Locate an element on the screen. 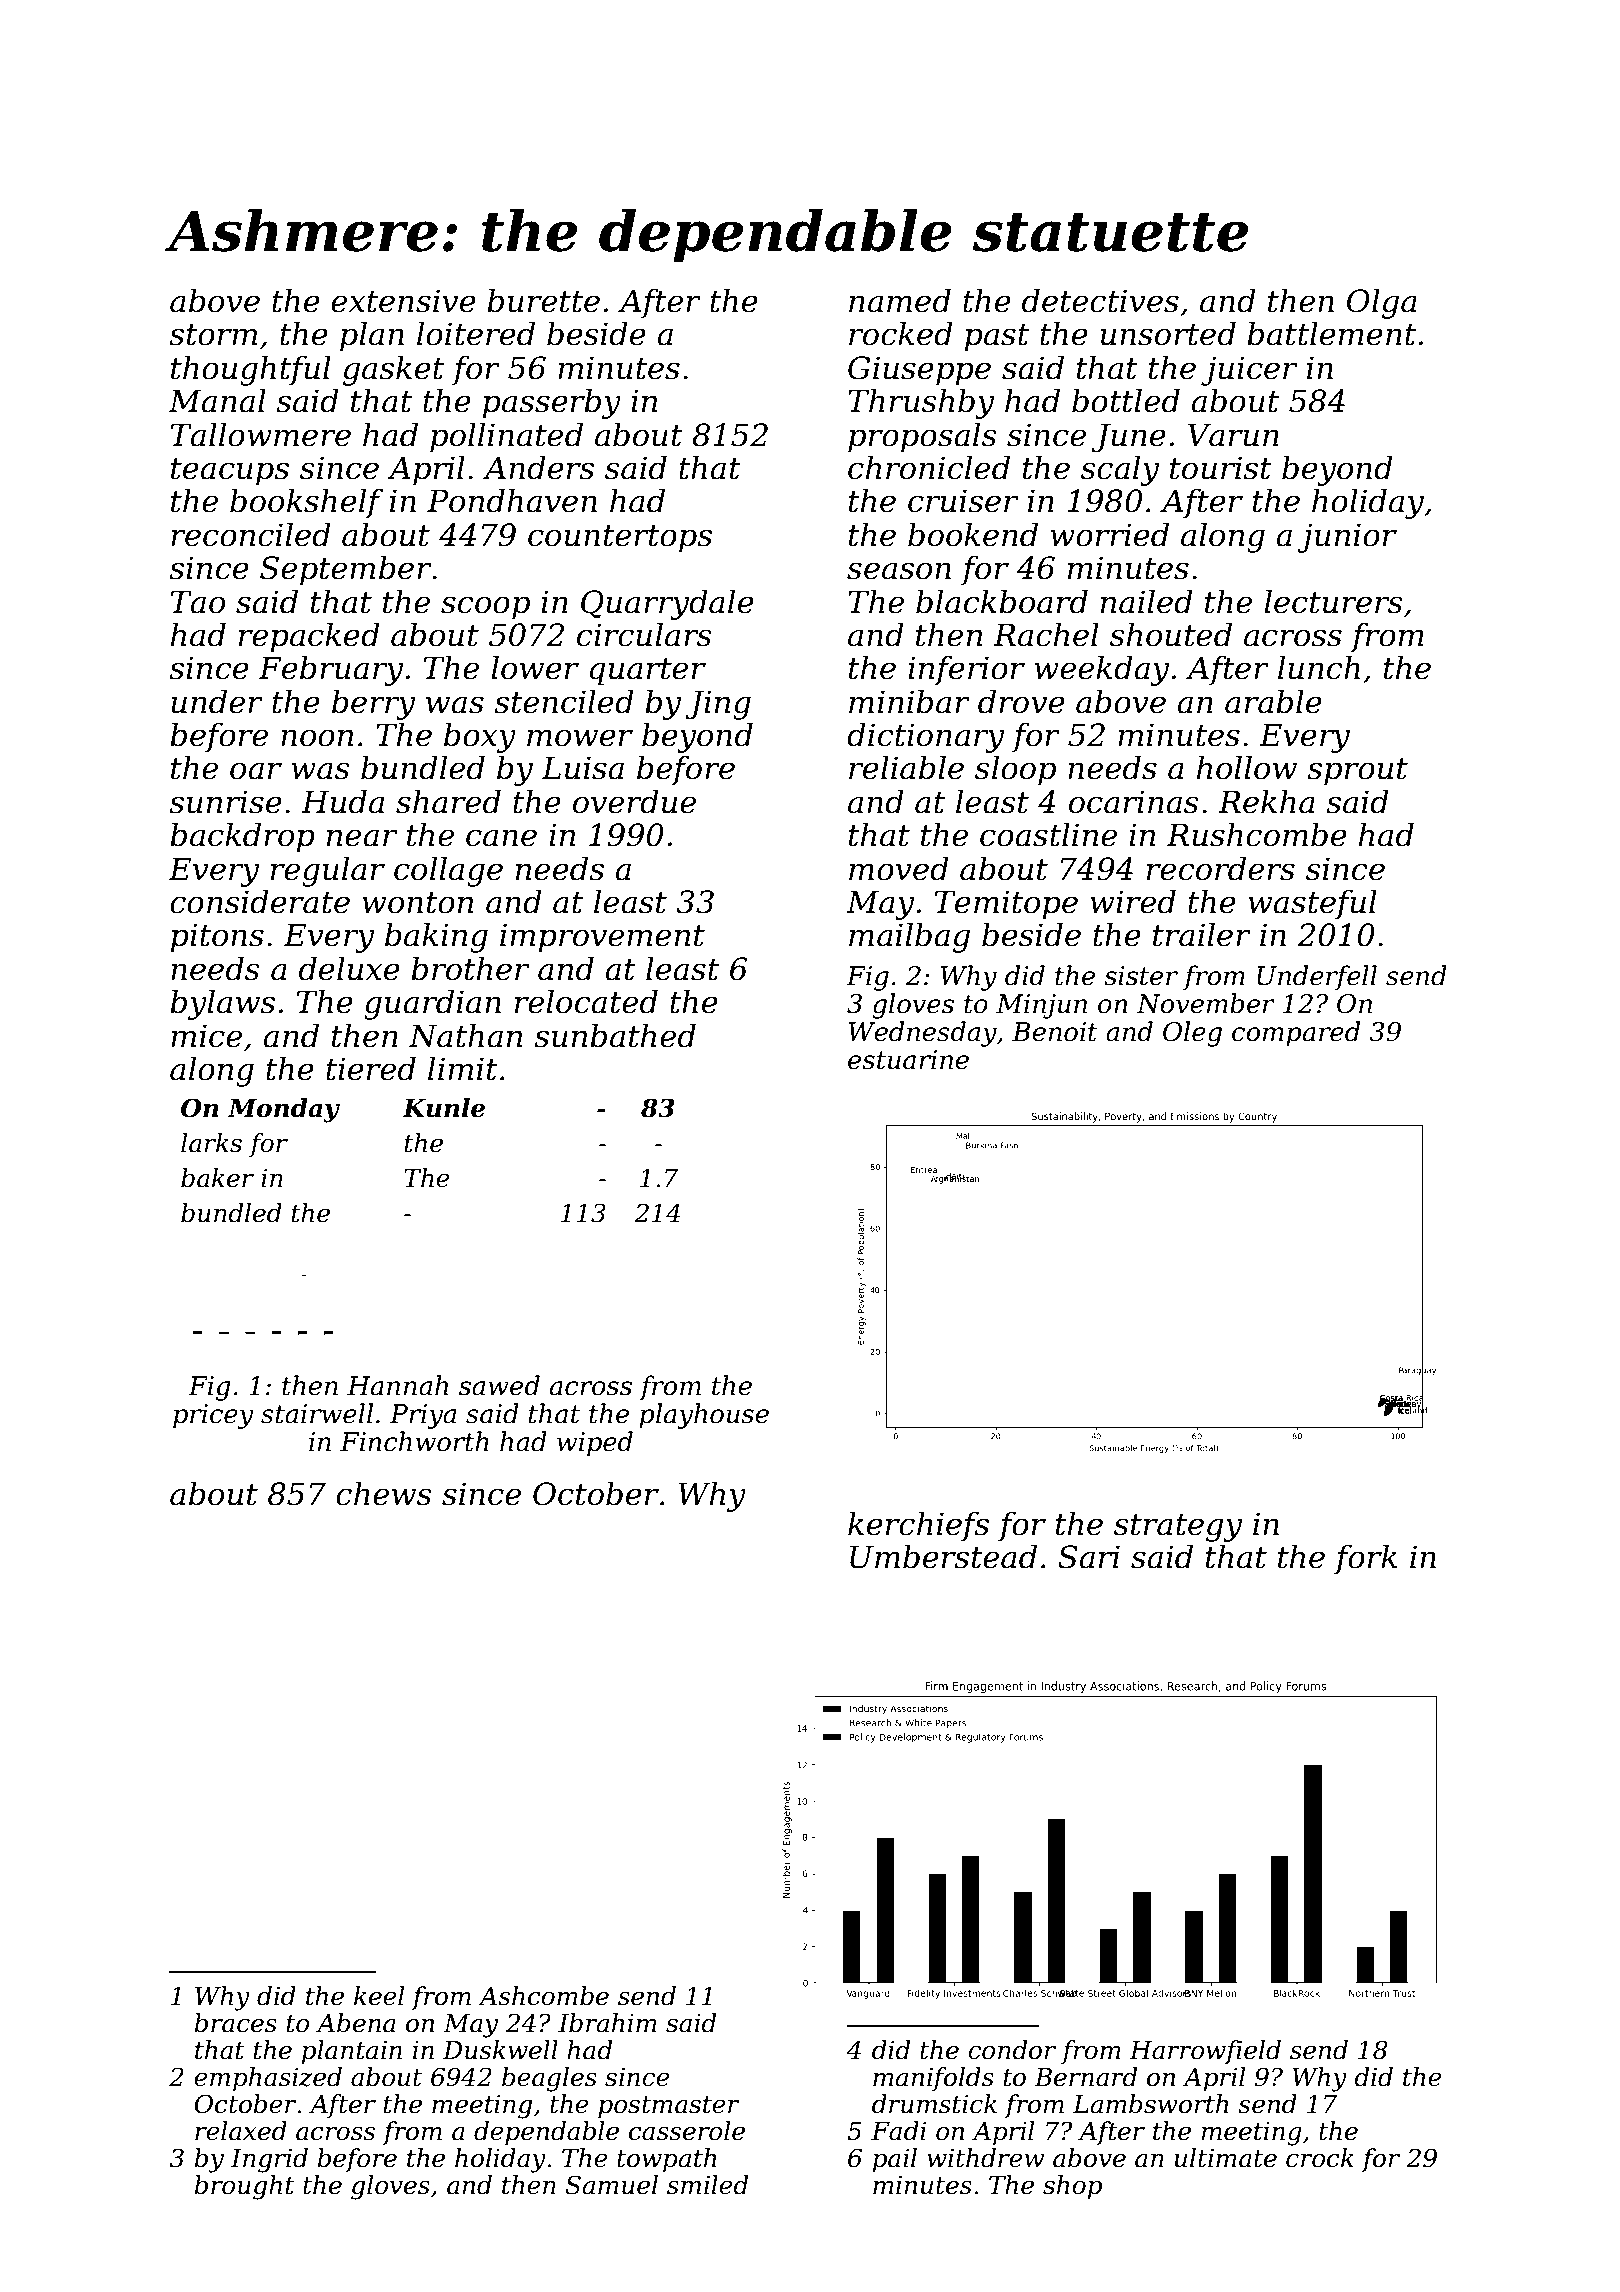 Image resolution: width=1620 pixels, height=2292 pixels. Olga is located at coordinates (1382, 303).
